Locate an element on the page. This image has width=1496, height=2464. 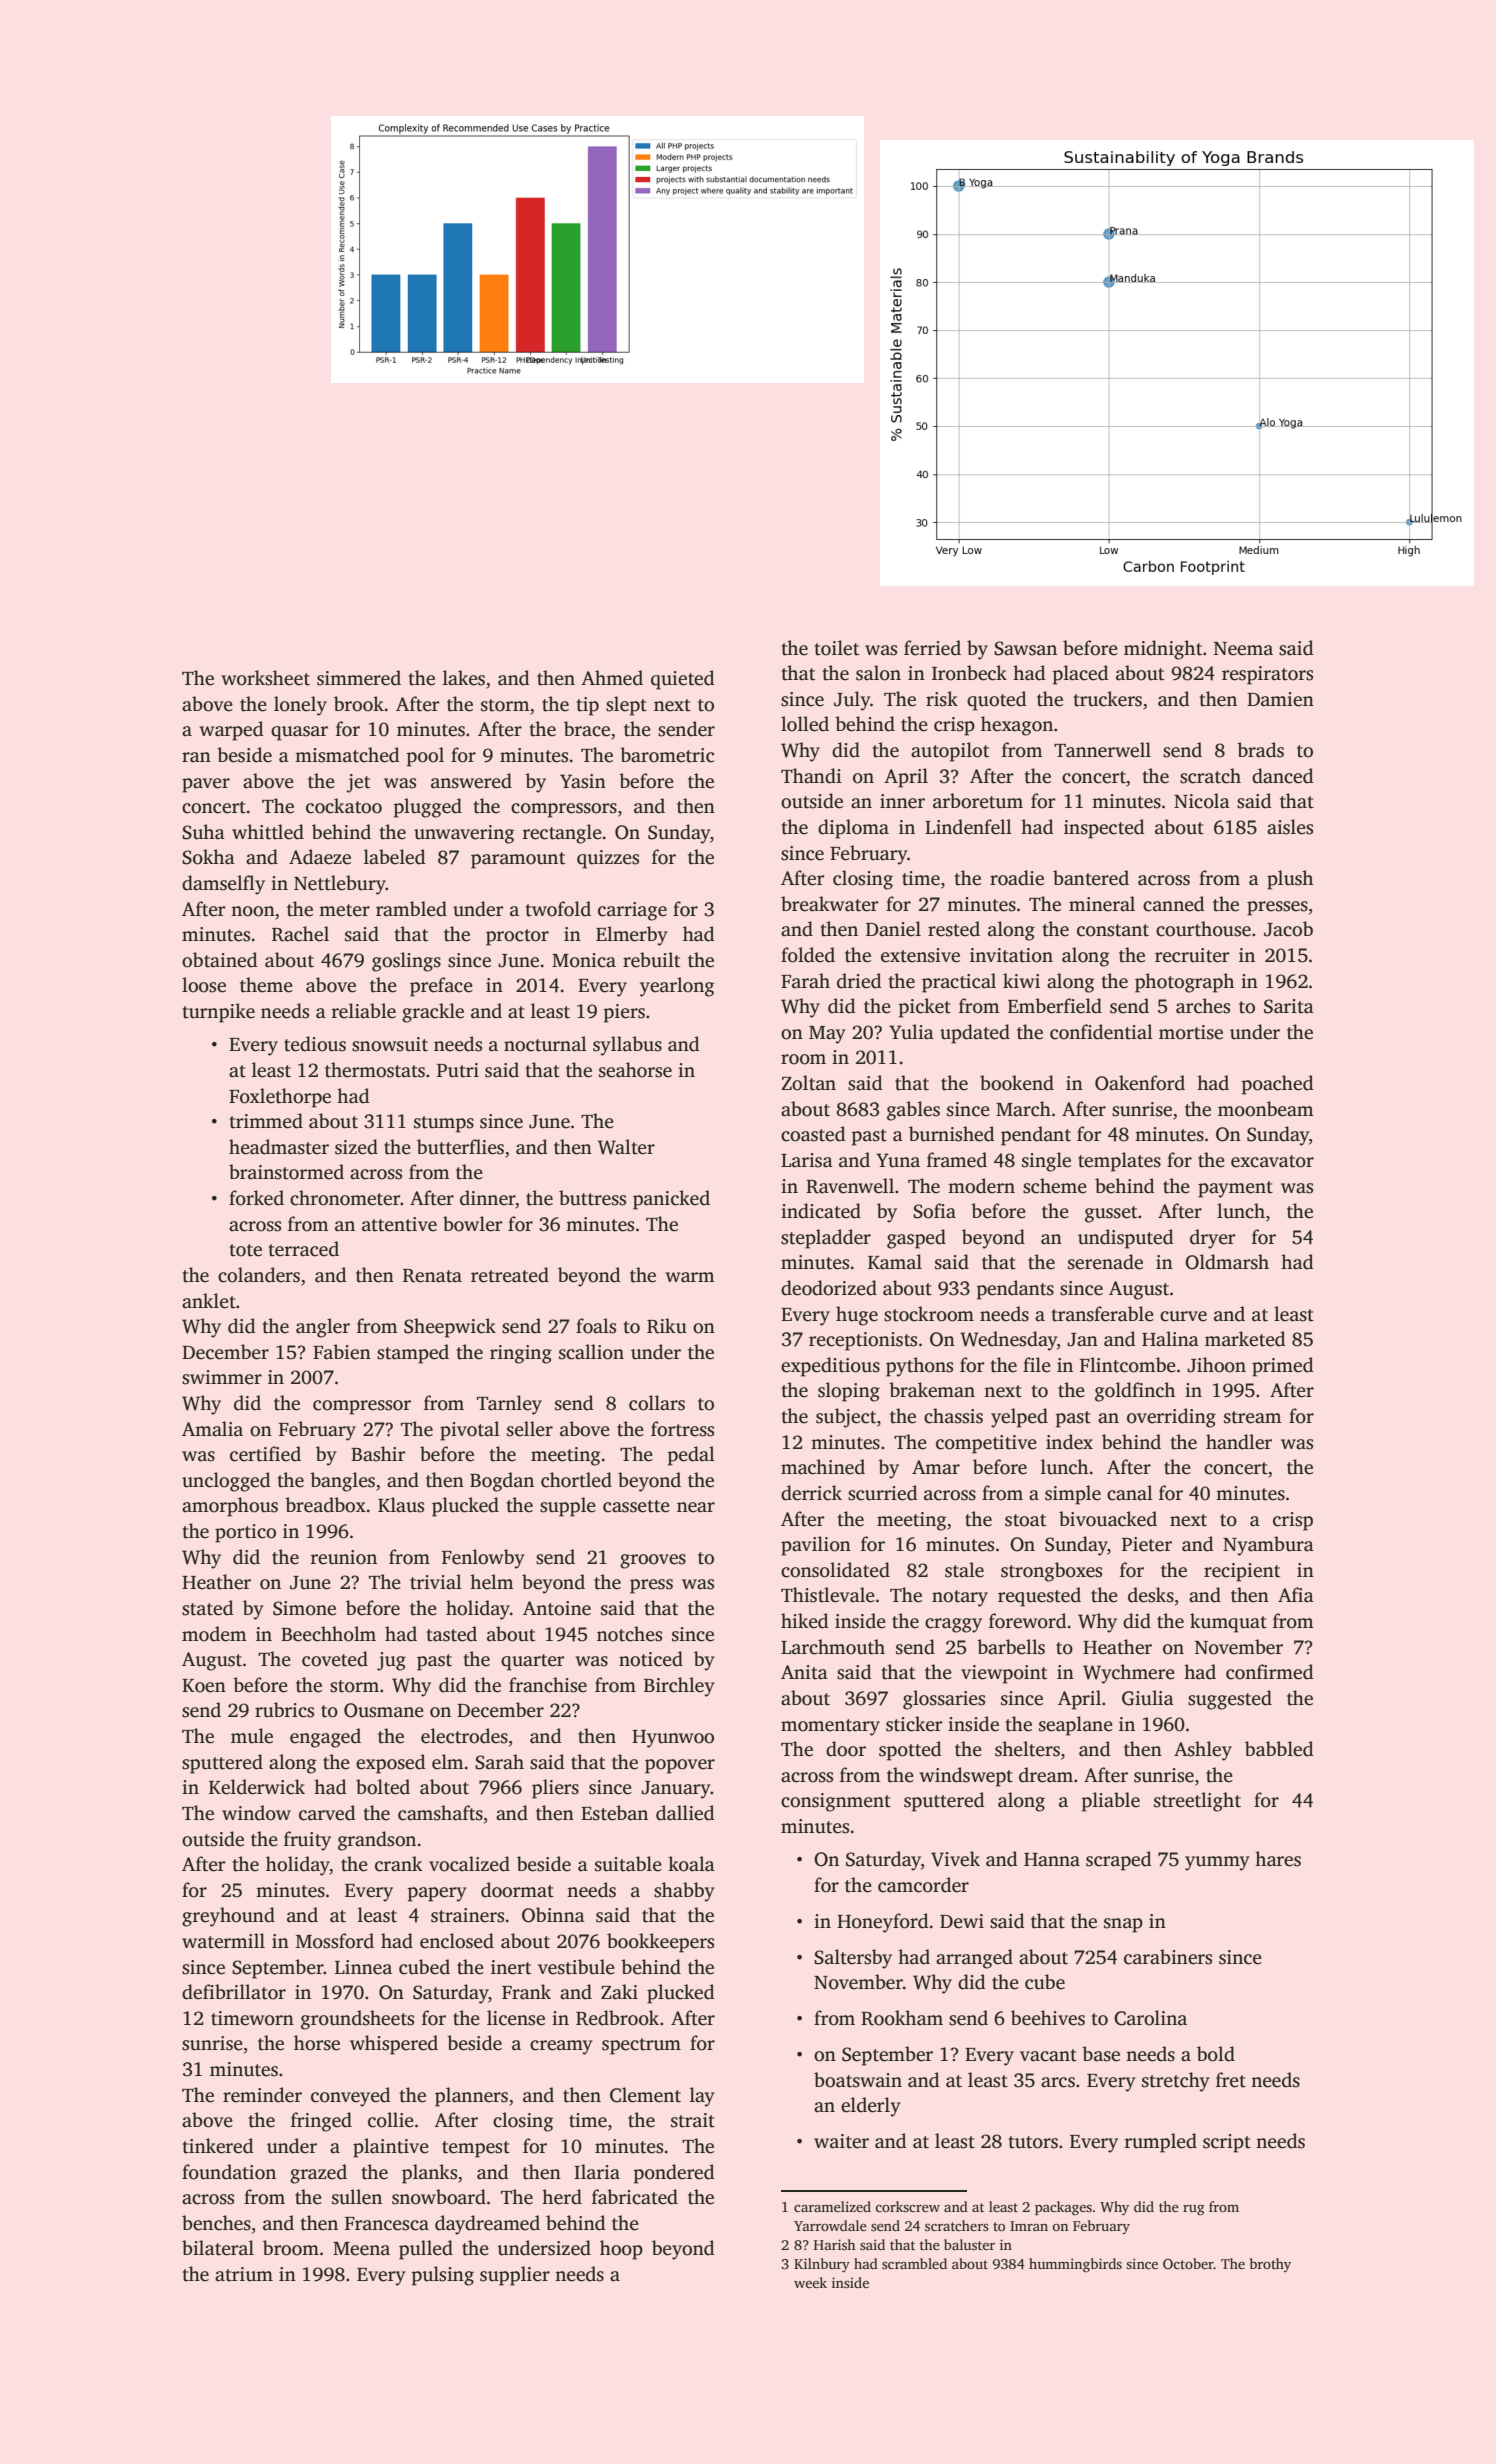
quieted is located at coordinates (682, 680).
